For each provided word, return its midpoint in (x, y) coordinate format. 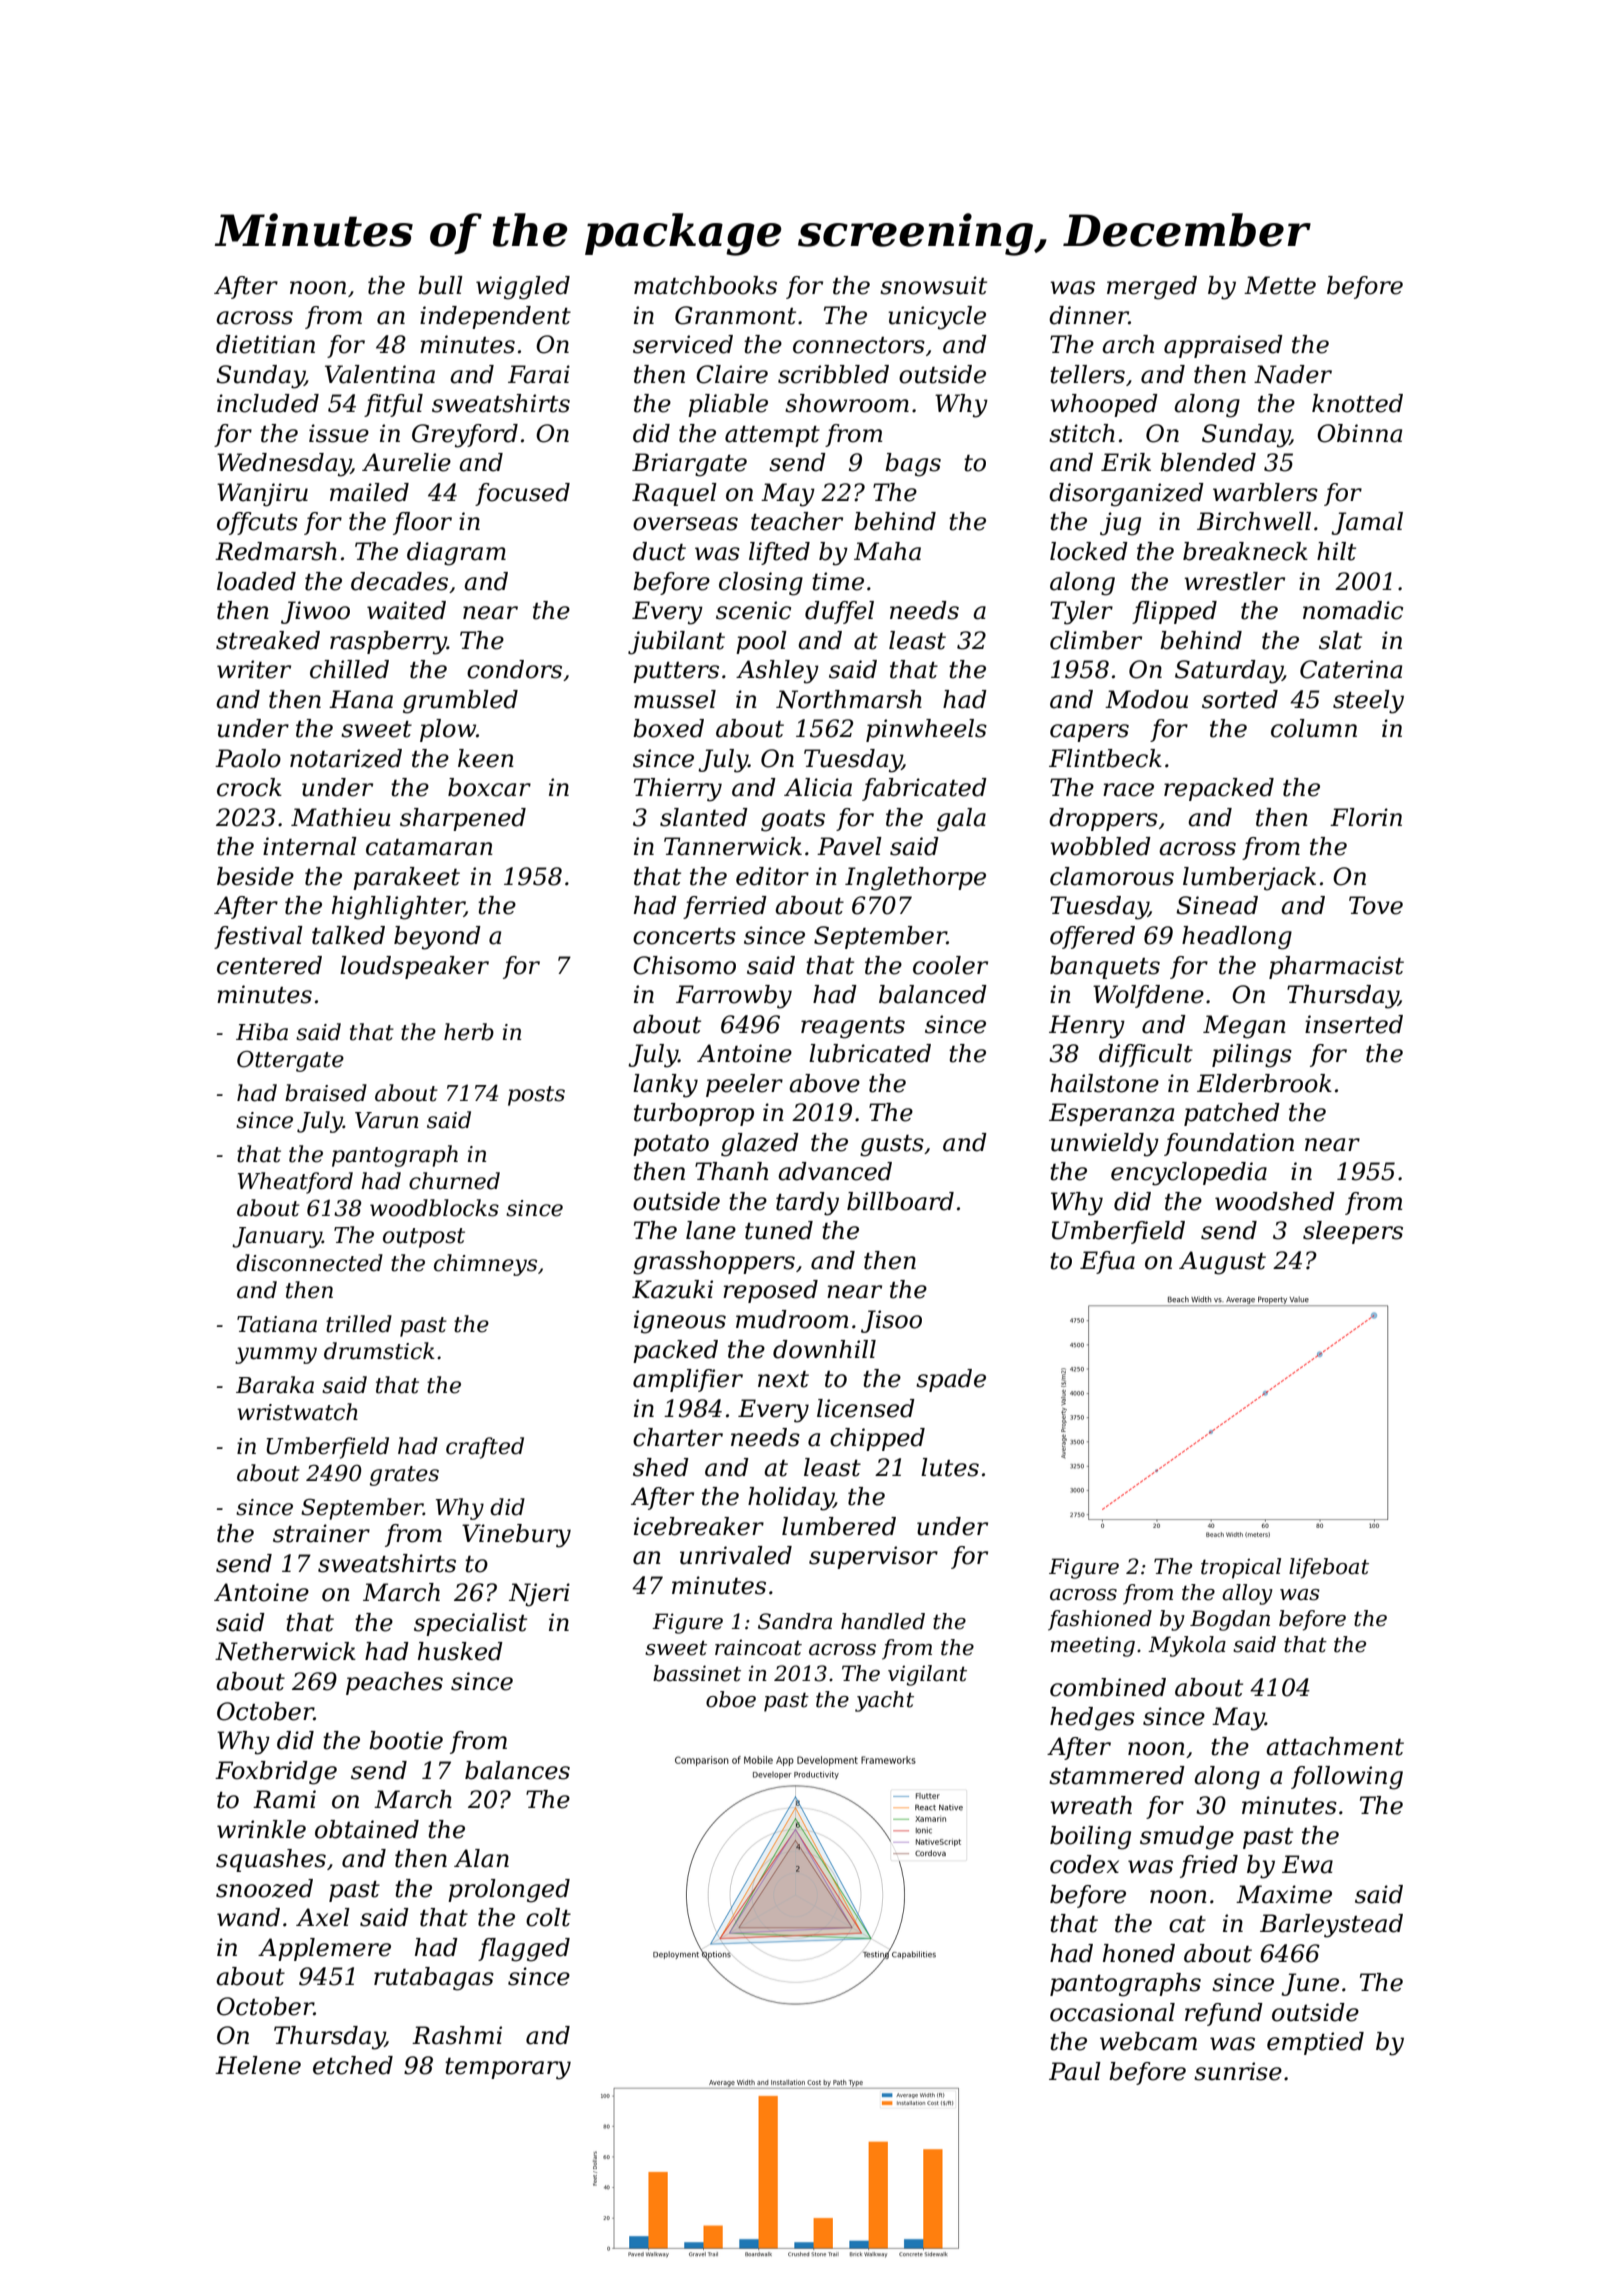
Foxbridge (276, 1773)
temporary (508, 2069)
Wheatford (295, 1183)
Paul (1075, 2071)
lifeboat (1329, 1568)
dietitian (265, 344)
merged (1152, 288)
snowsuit (933, 285)
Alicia (818, 787)
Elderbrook (1264, 1083)
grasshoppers (714, 1263)
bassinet (697, 1673)
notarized (346, 758)
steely (1368, 702)
